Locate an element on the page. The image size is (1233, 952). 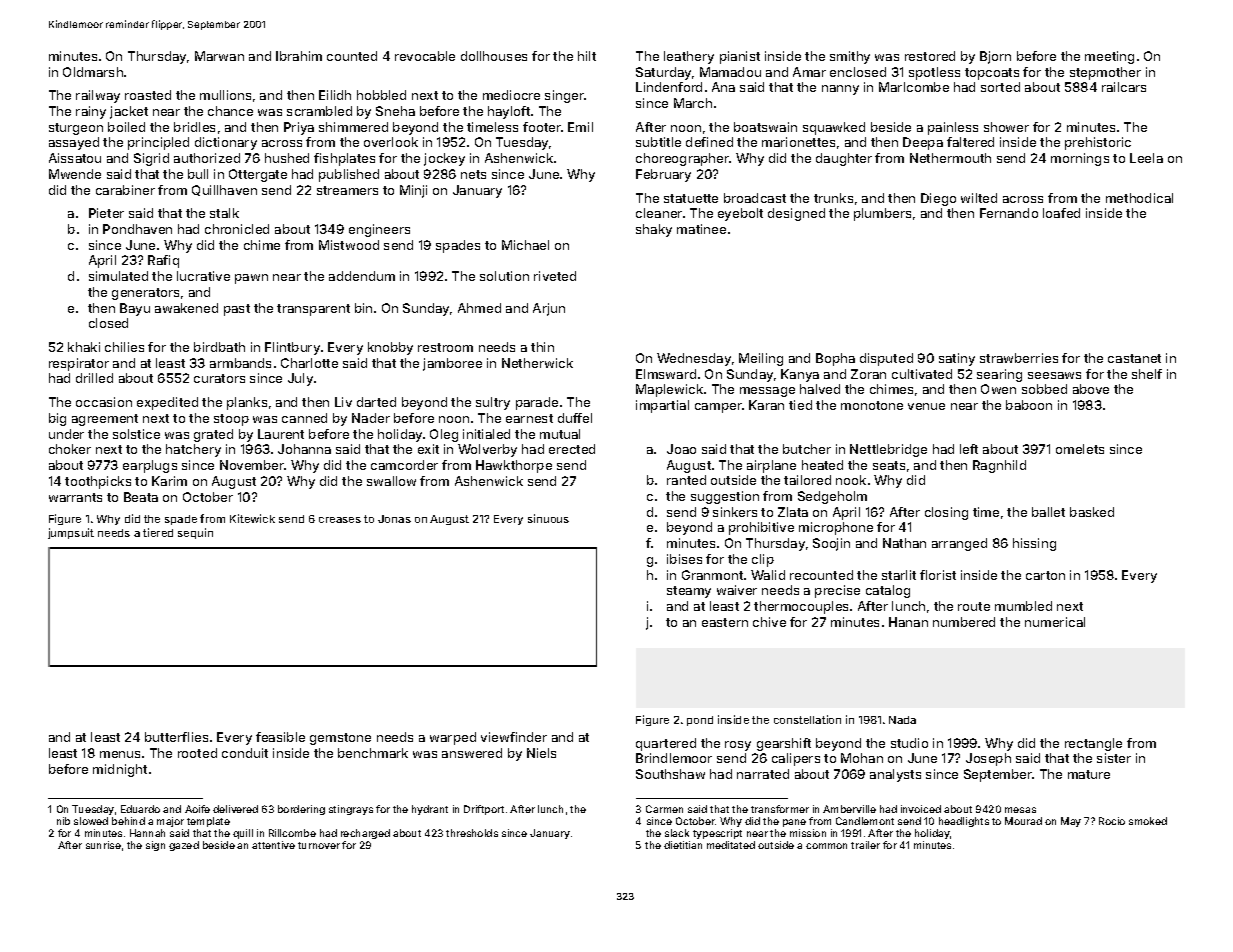
nets is located at coordinates (473, 174).
